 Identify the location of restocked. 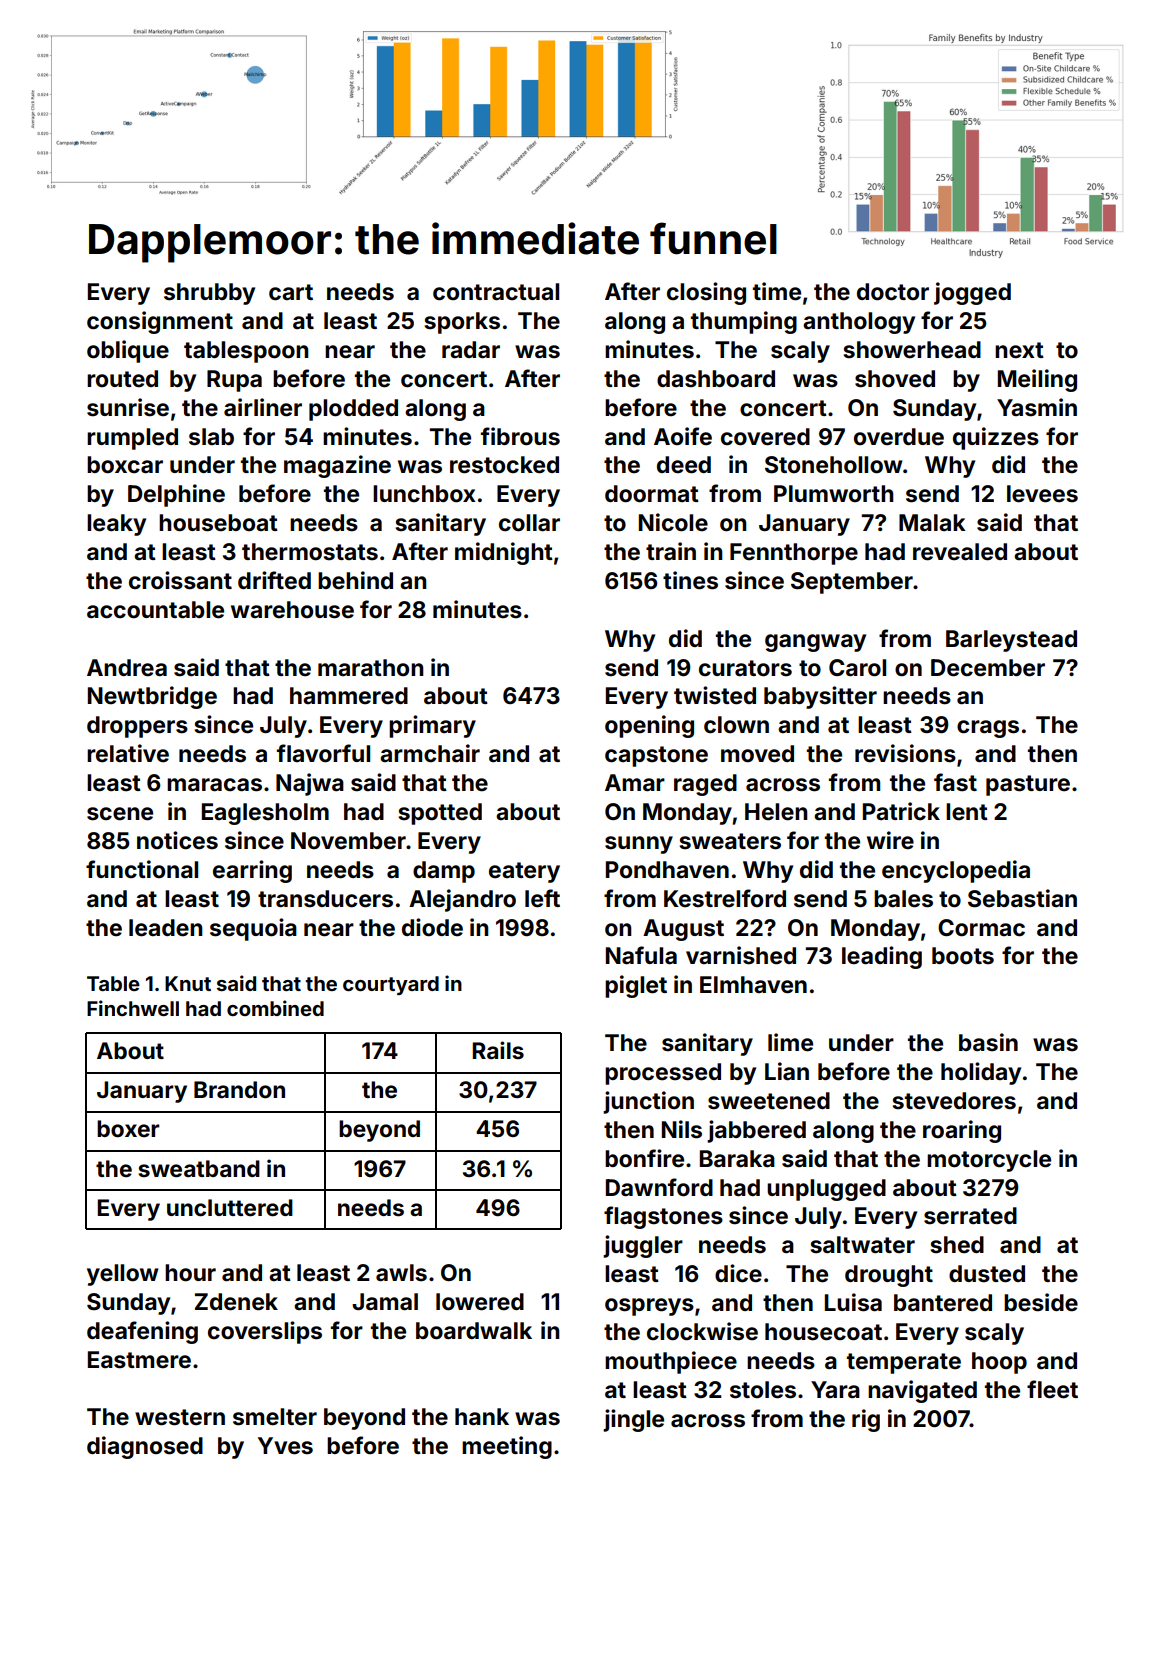
(504, 465).
